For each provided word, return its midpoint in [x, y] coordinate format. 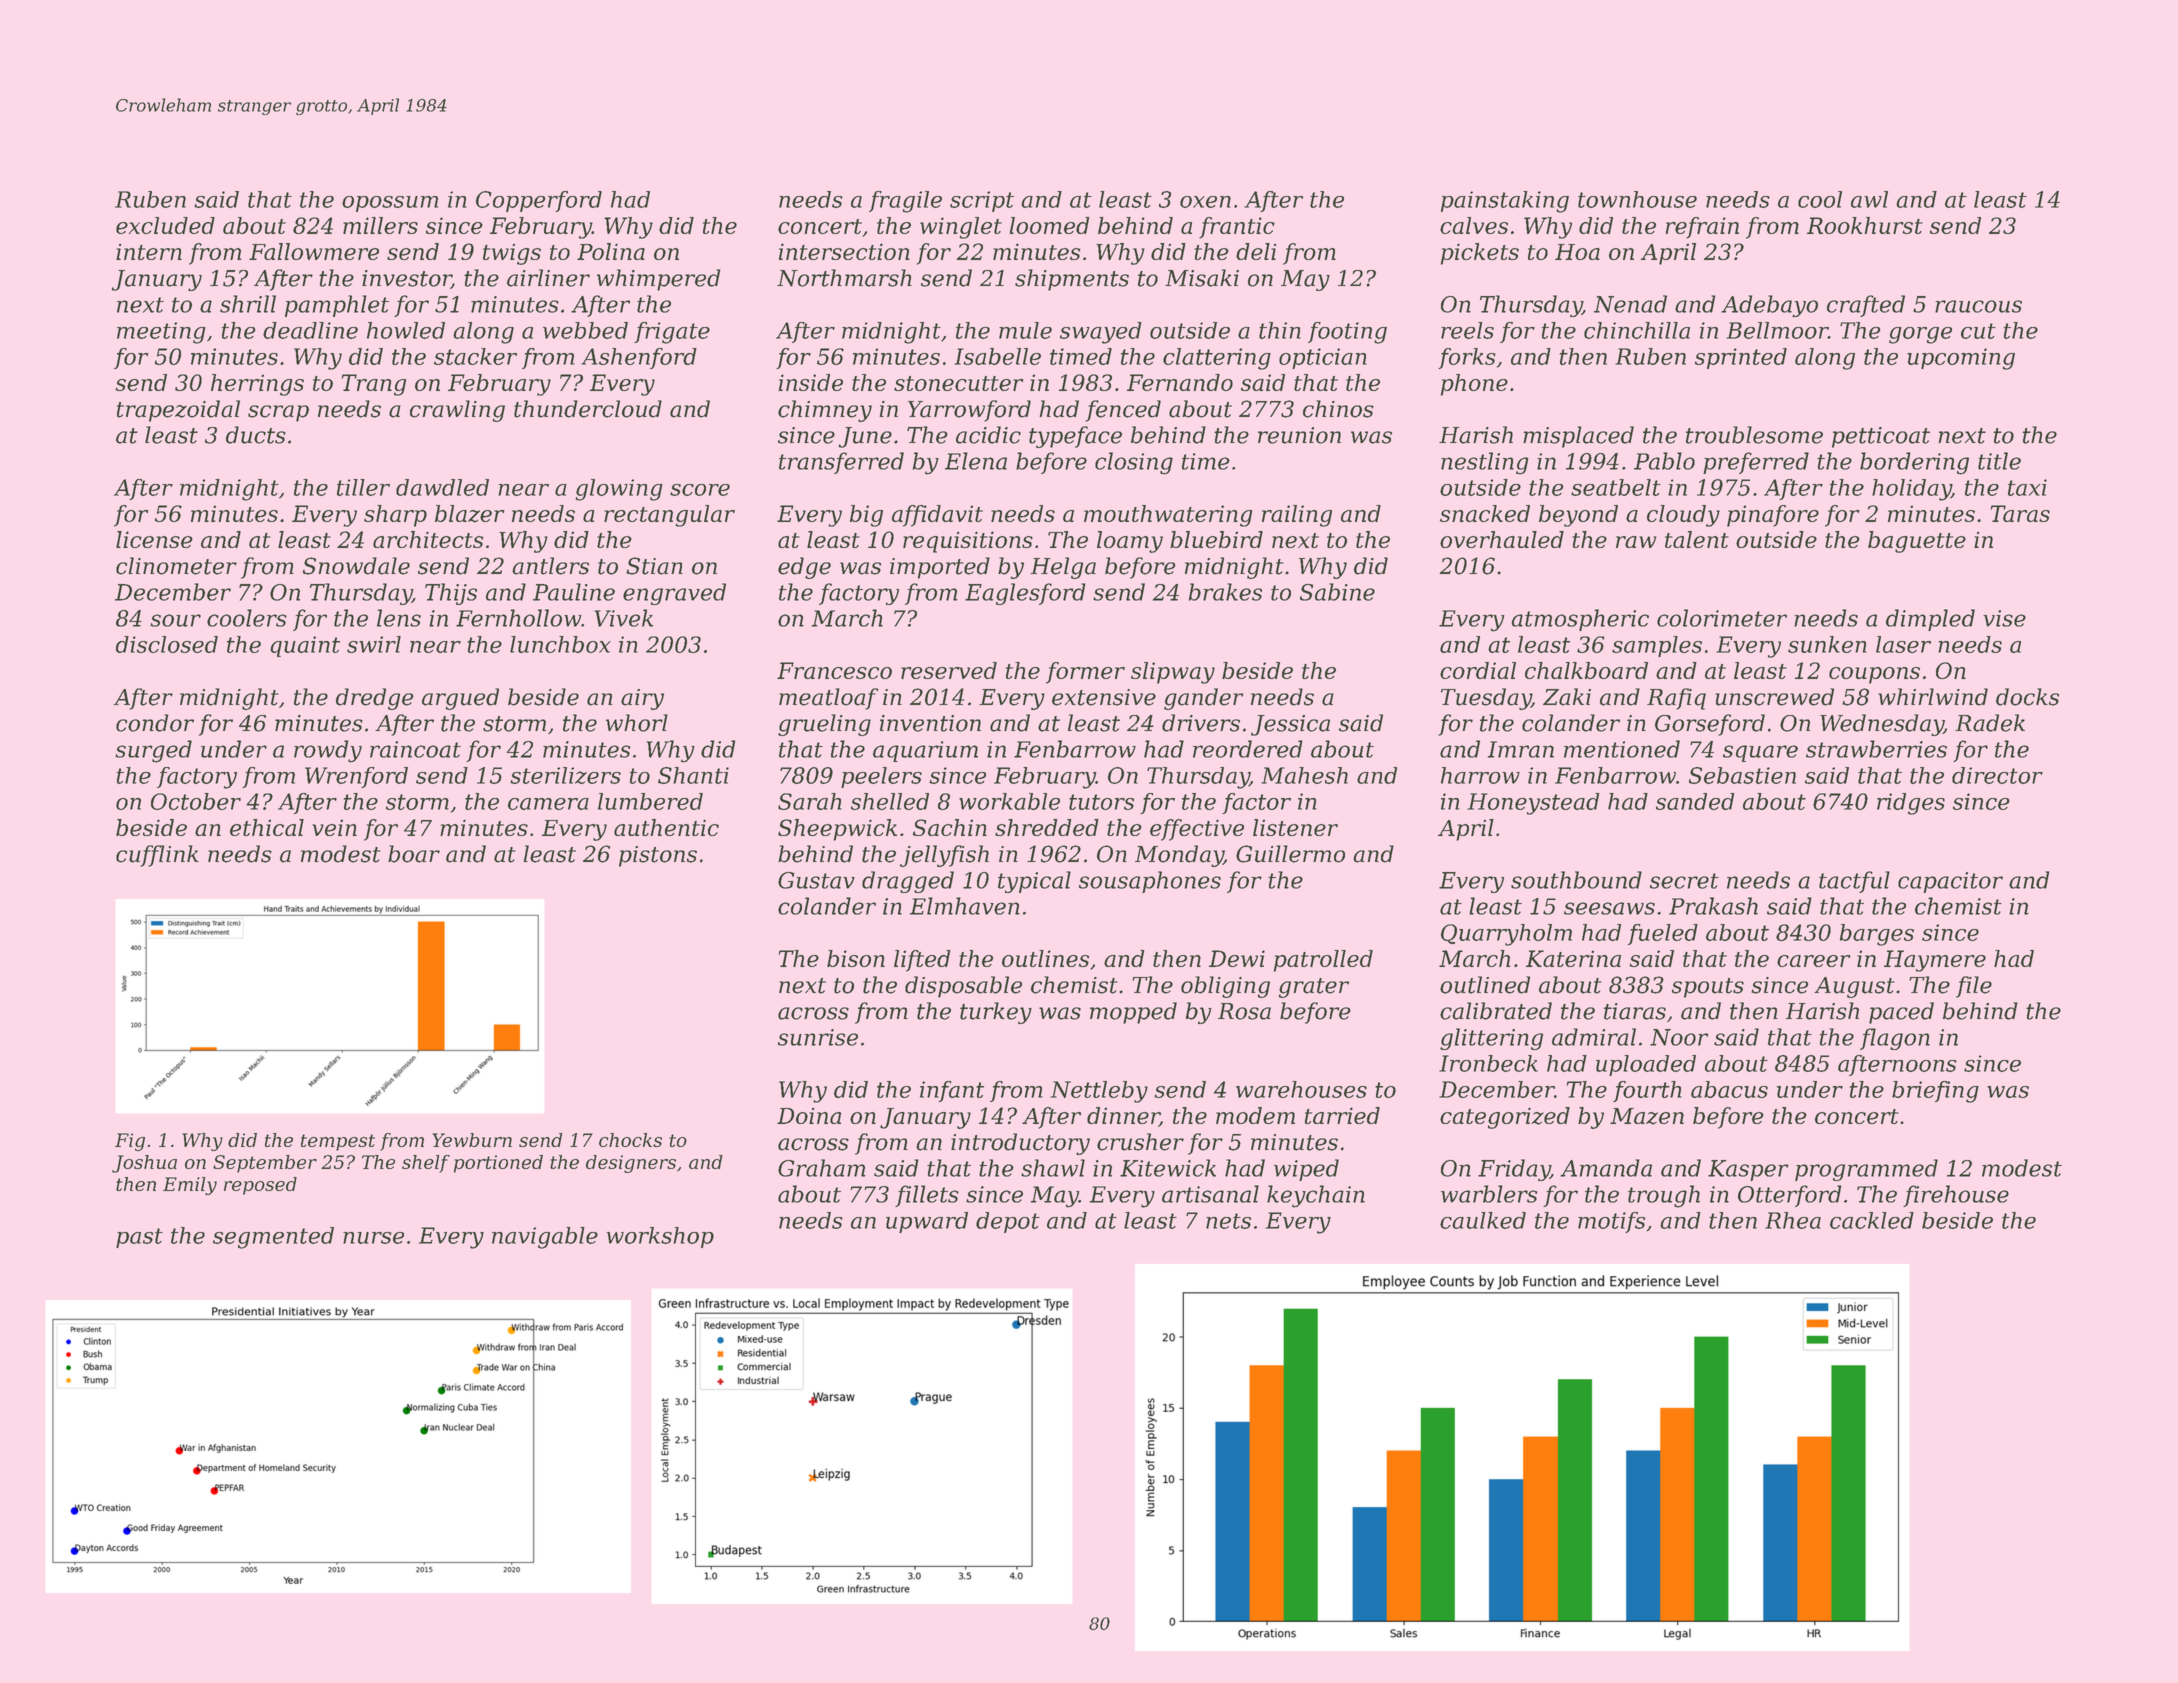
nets [1228, 1221]
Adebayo [1769, 306]
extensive [1104, 697]
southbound [1576, 880]
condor [155, 723]
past [139, 1238]
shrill [248, 304]
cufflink [157, 856]
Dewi [1237, 958]
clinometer [176, 566]
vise [2004, 618]
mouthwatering [1168, 516]
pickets [1480, 254]
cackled [1872, 1220]
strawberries [1876, 749]
